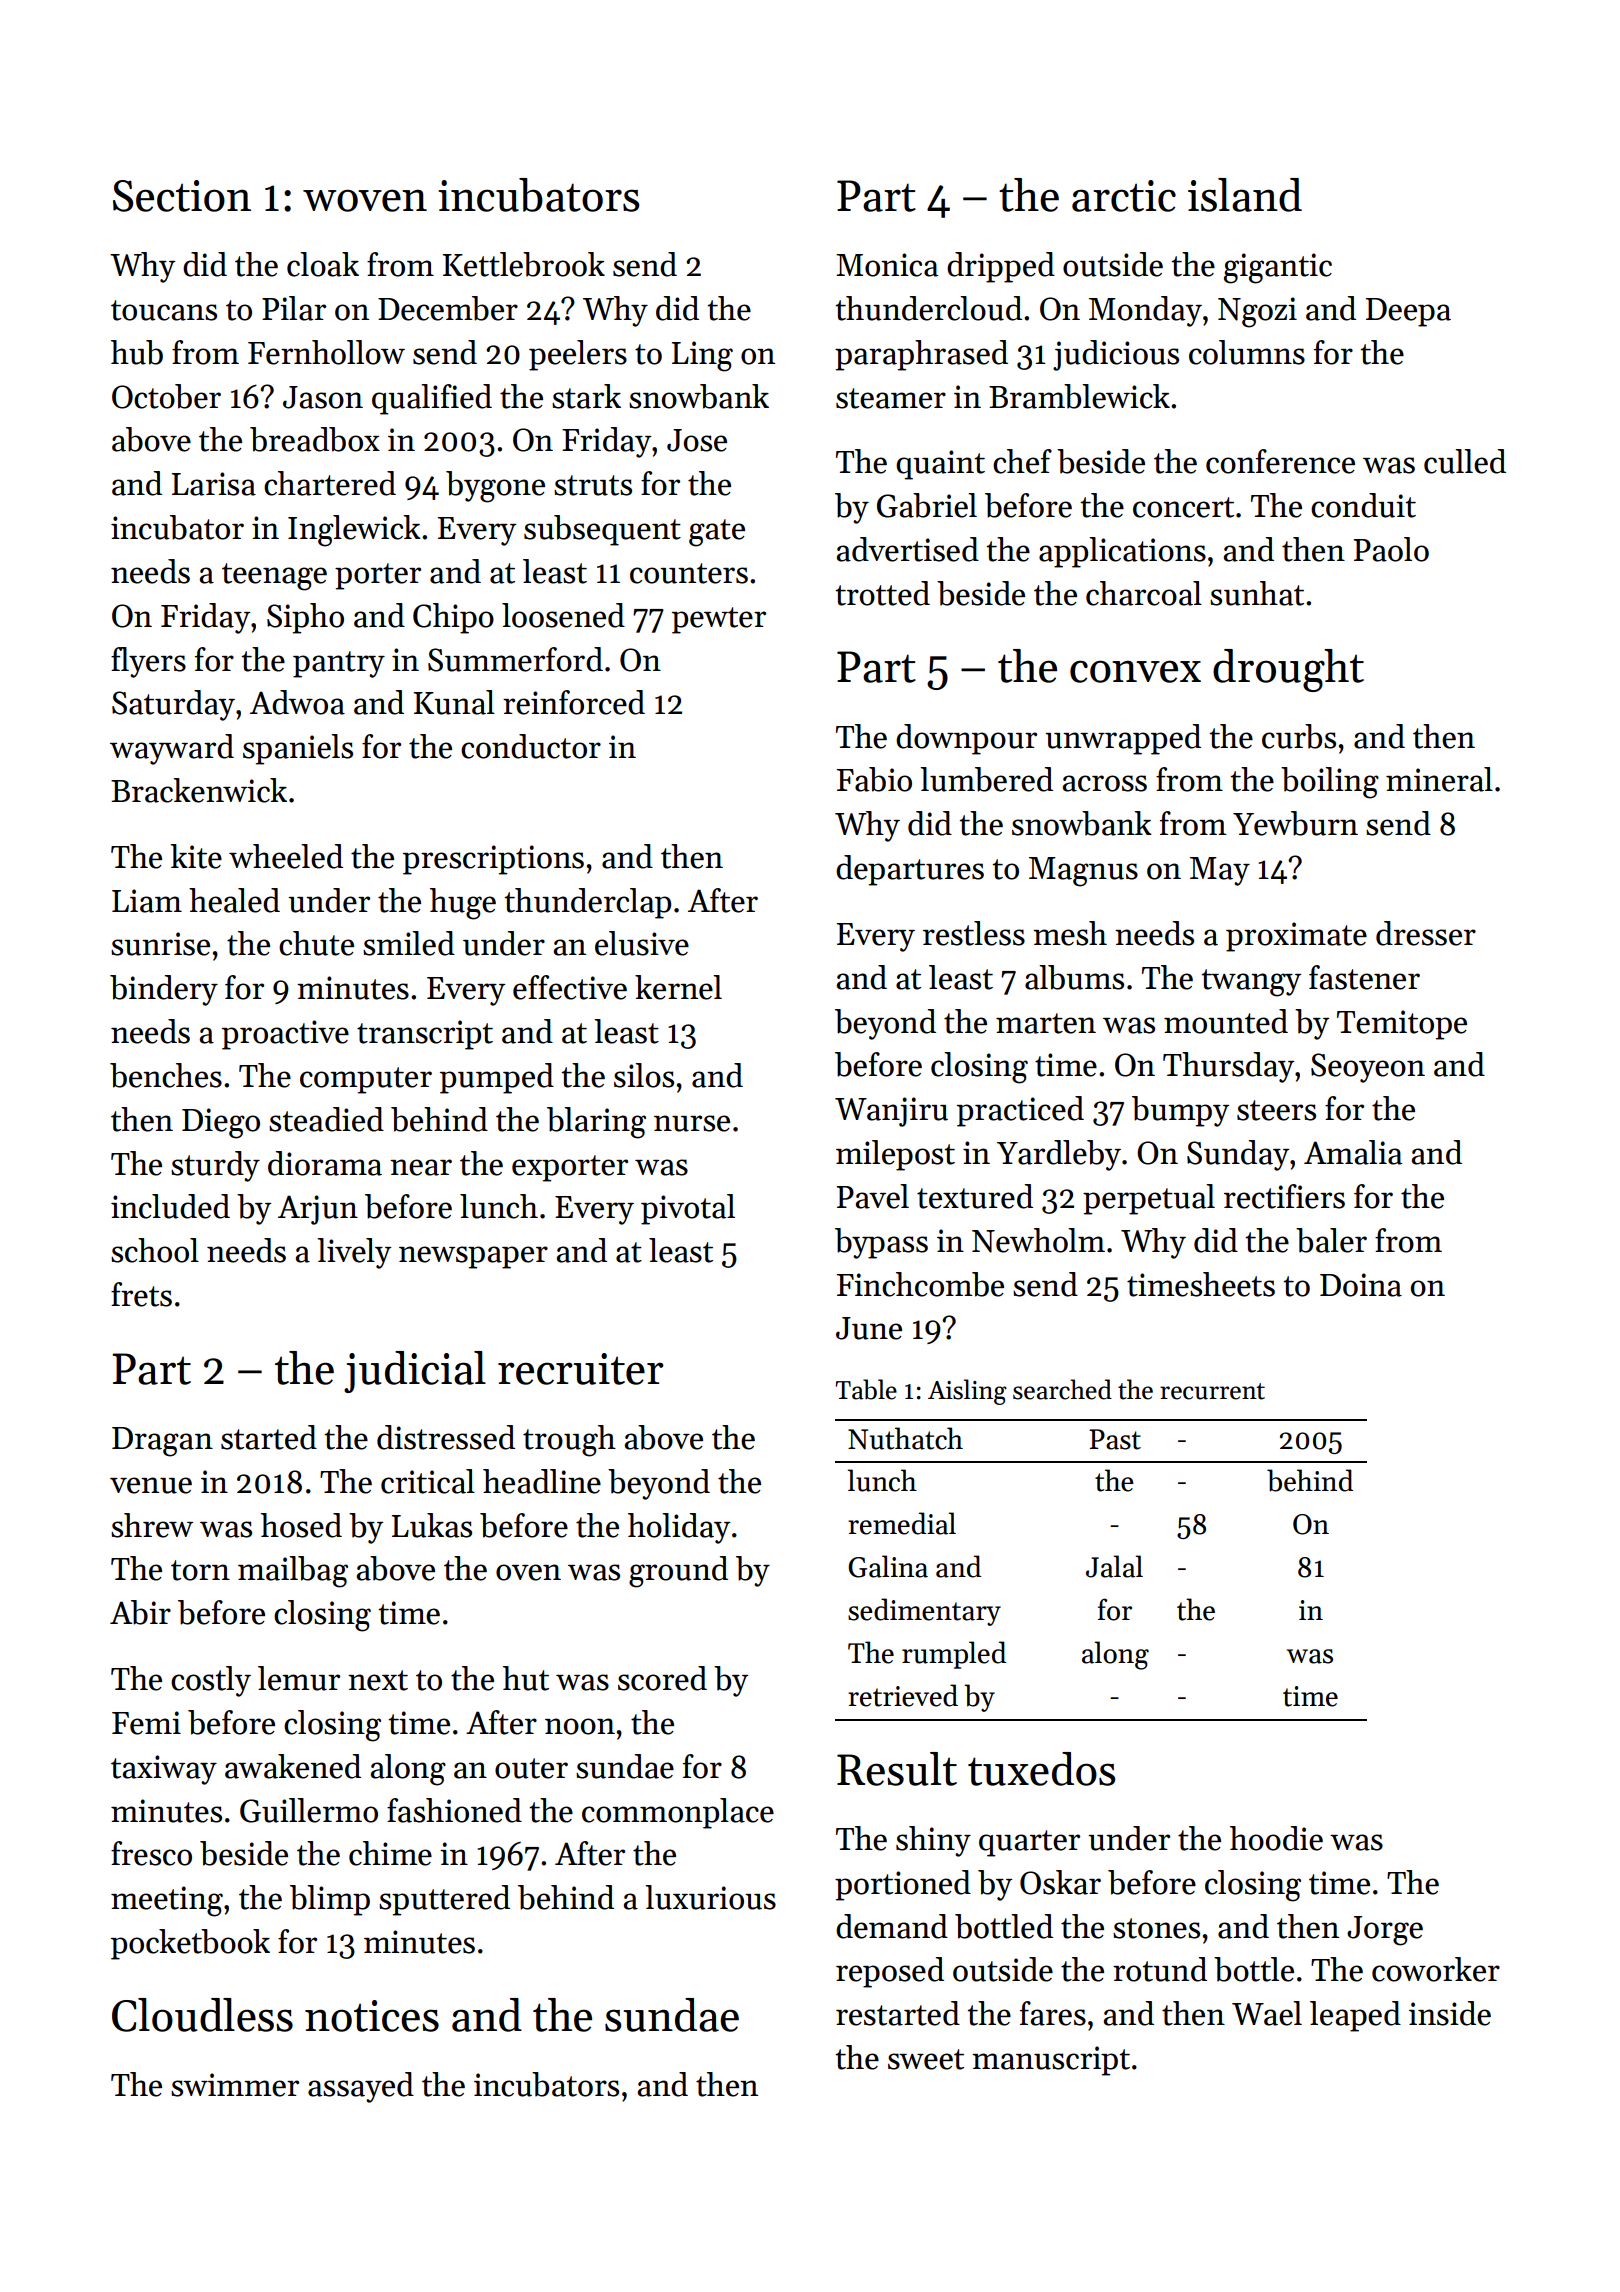  What do you see at coordinates (297, 702) in the screenshot?
I see `Adwoa` at bounding box center [297, 702].
